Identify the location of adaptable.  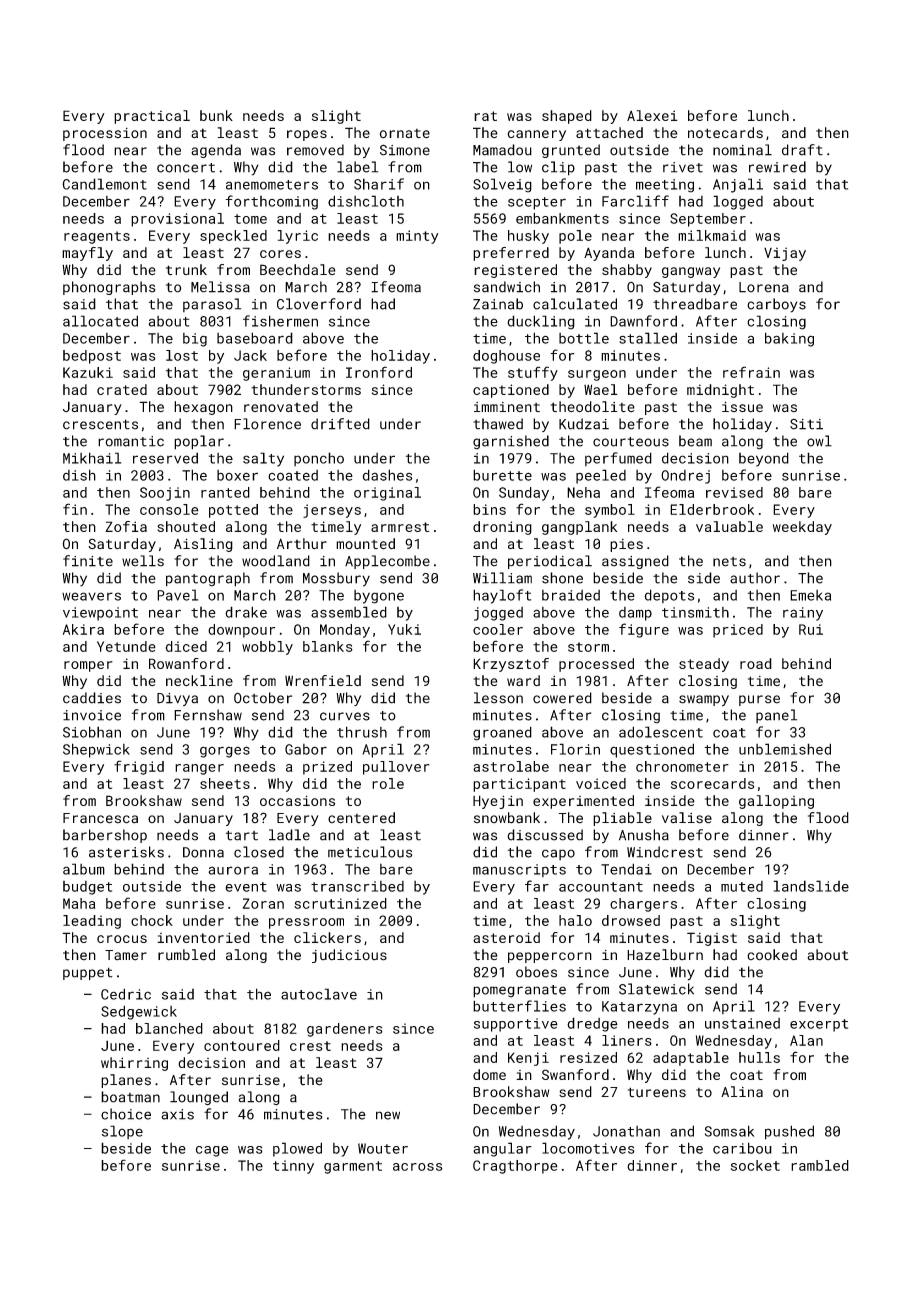
(691, 1059).
